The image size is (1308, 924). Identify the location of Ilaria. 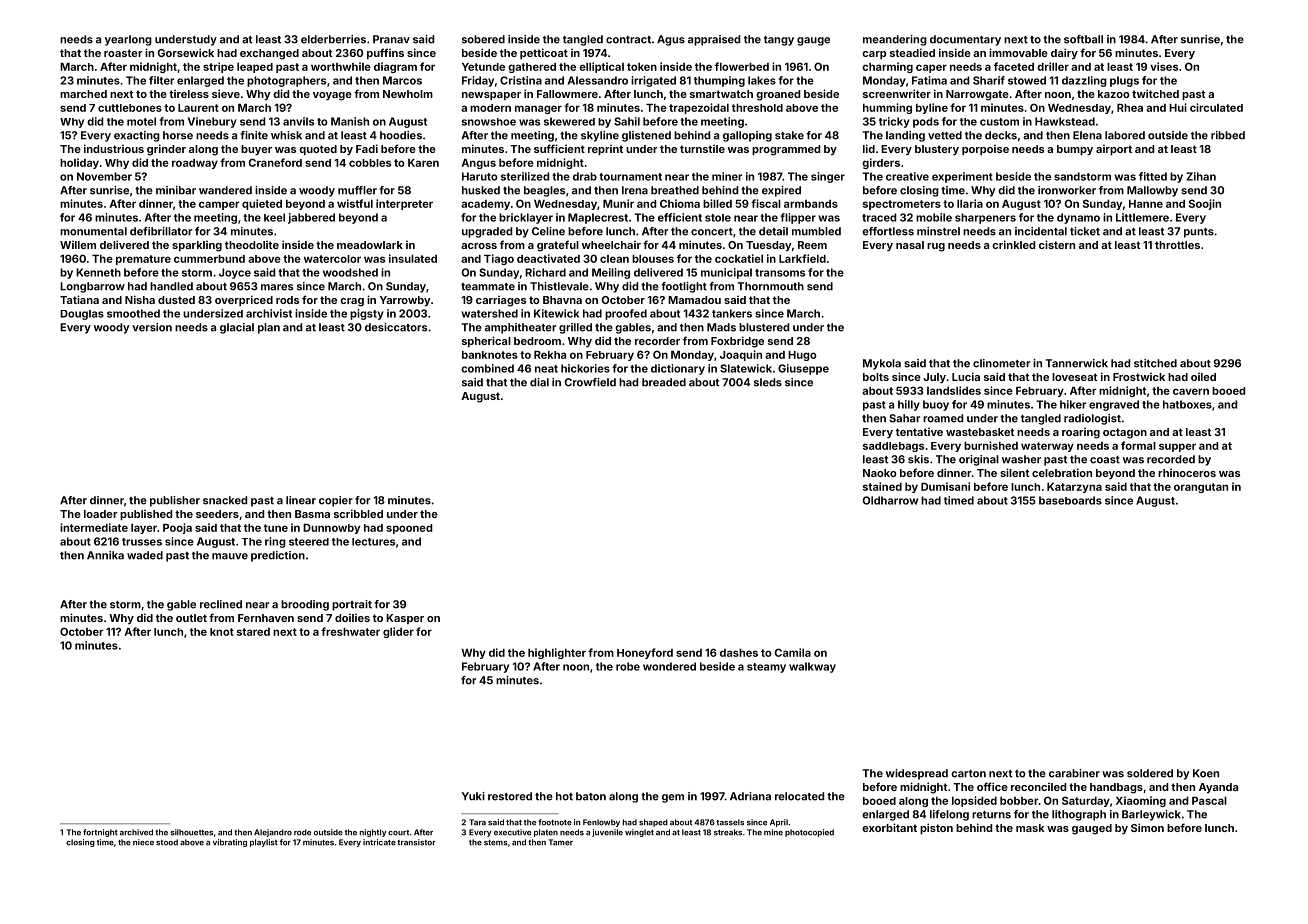
(970, 203).
